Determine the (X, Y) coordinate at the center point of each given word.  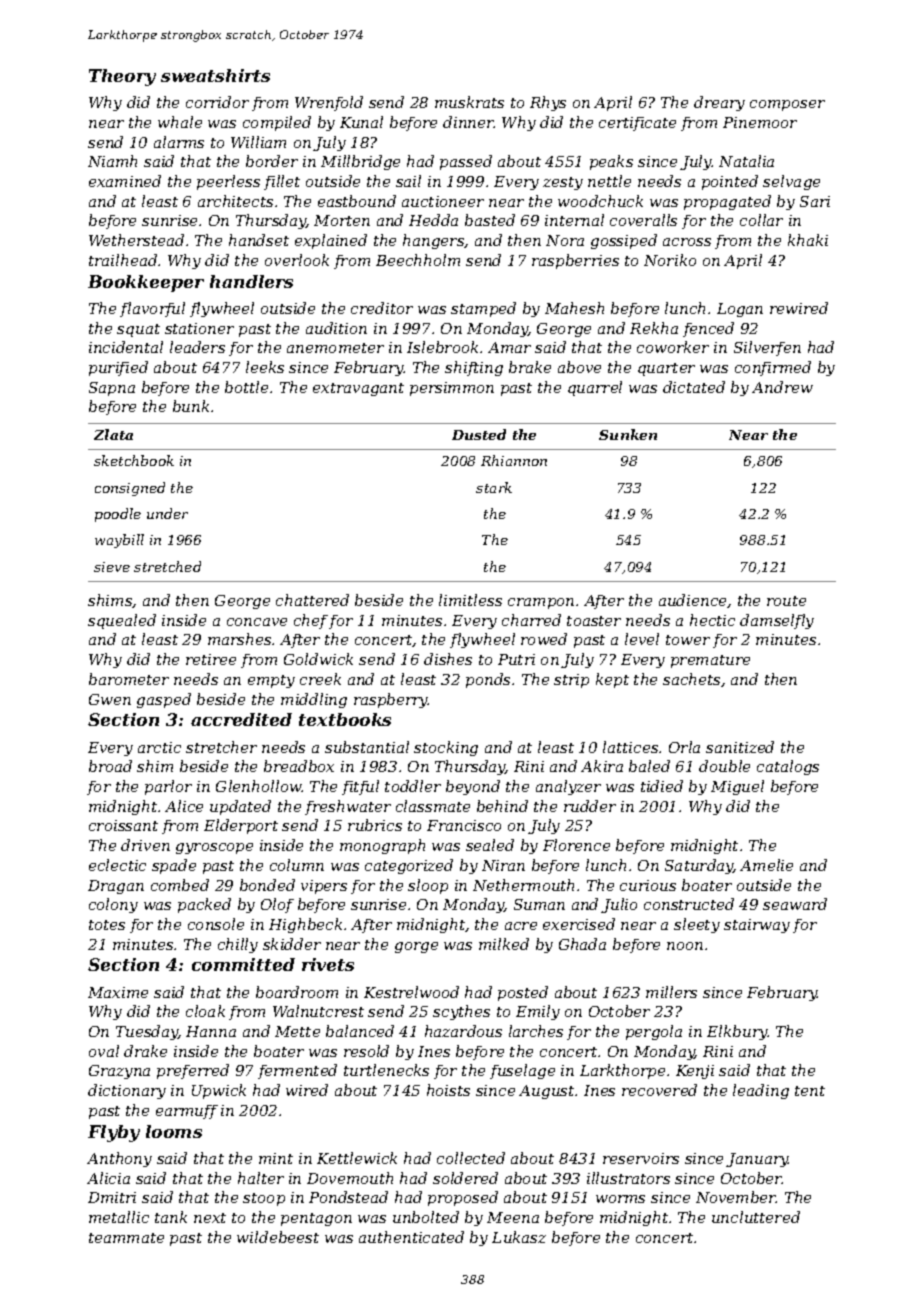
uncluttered (756, 1217)
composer (787, 105)
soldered (465, 1178)
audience (692, 600)
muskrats (469, 102)
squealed (122, 621)
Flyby (114, 1133)
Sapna (112, 389)
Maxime (118, 992)
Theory (122, 77)
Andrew (782, 387)
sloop (428, 886)
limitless (470, 600)
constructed (689, 904)
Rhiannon (514, 460)
